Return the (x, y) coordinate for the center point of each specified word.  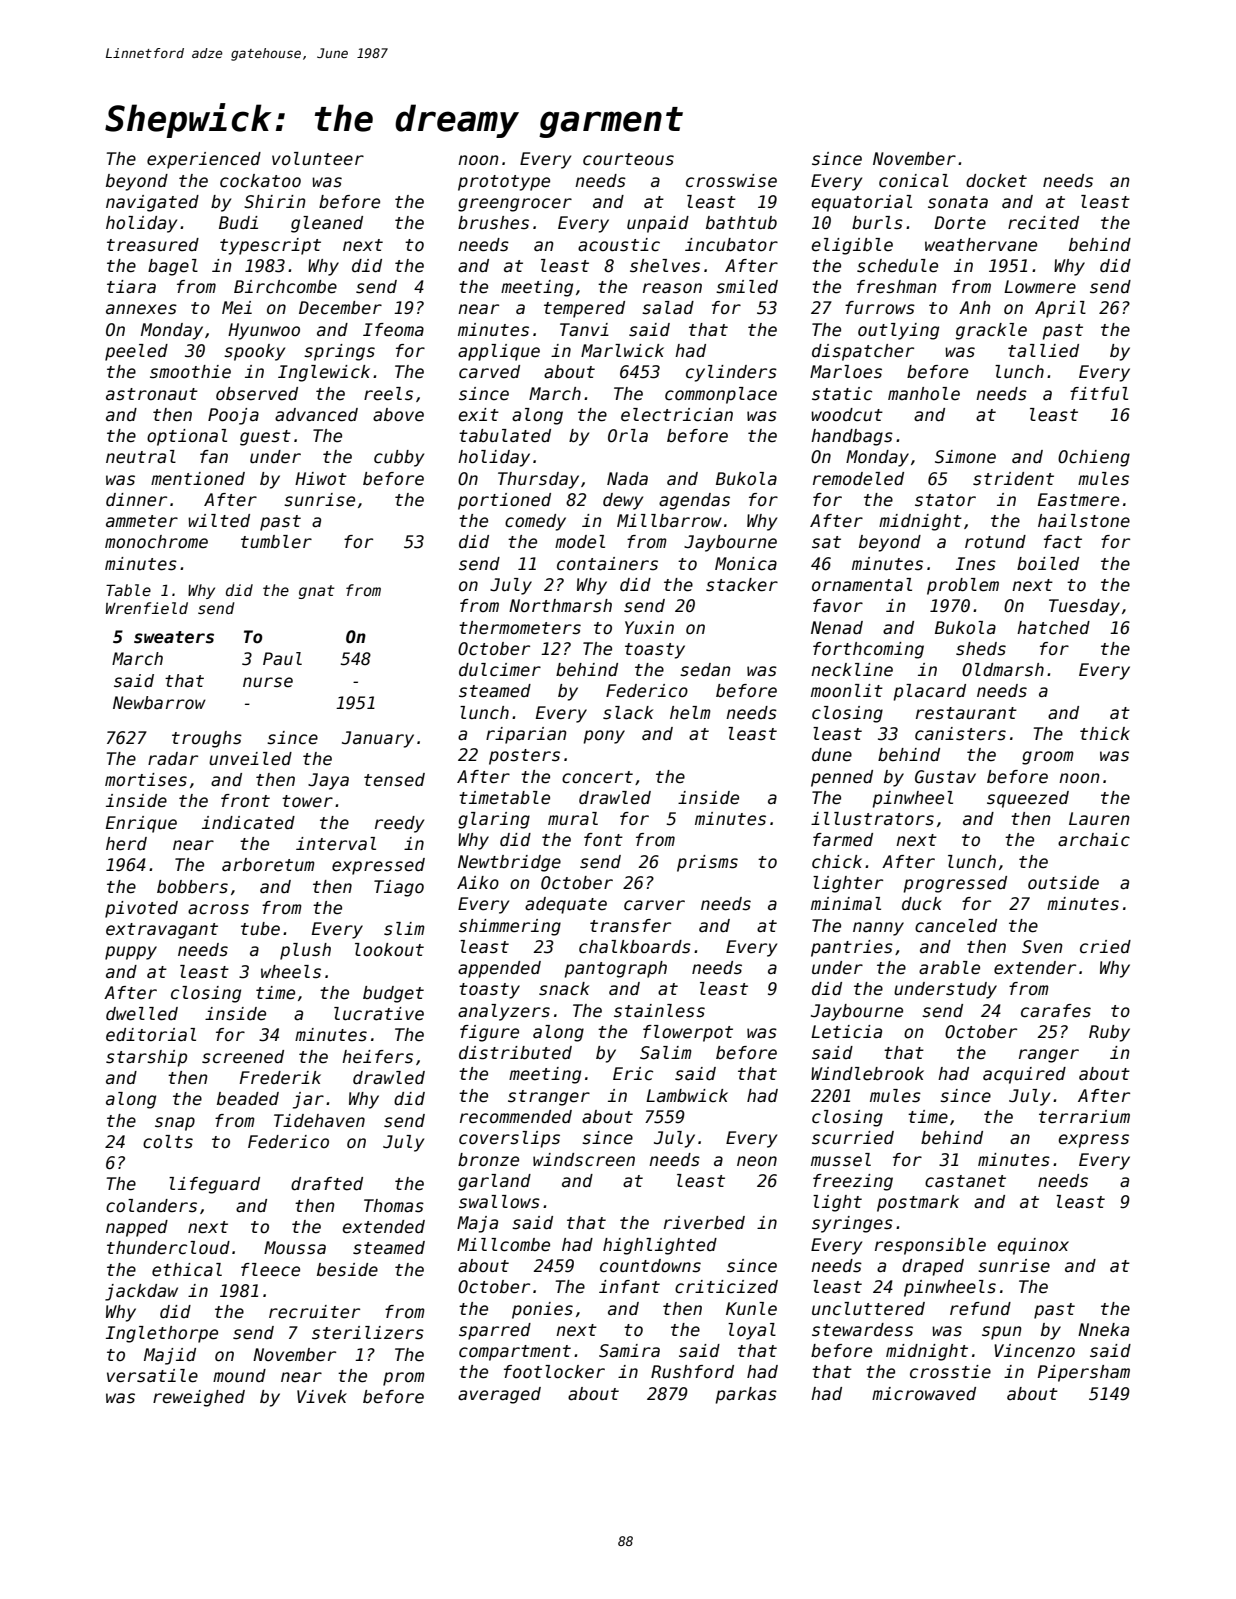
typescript (270, 246)
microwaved (924, 1394)
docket (996, 181)
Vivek (322, 1397)
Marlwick (622, 351)
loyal (752, 1331)
